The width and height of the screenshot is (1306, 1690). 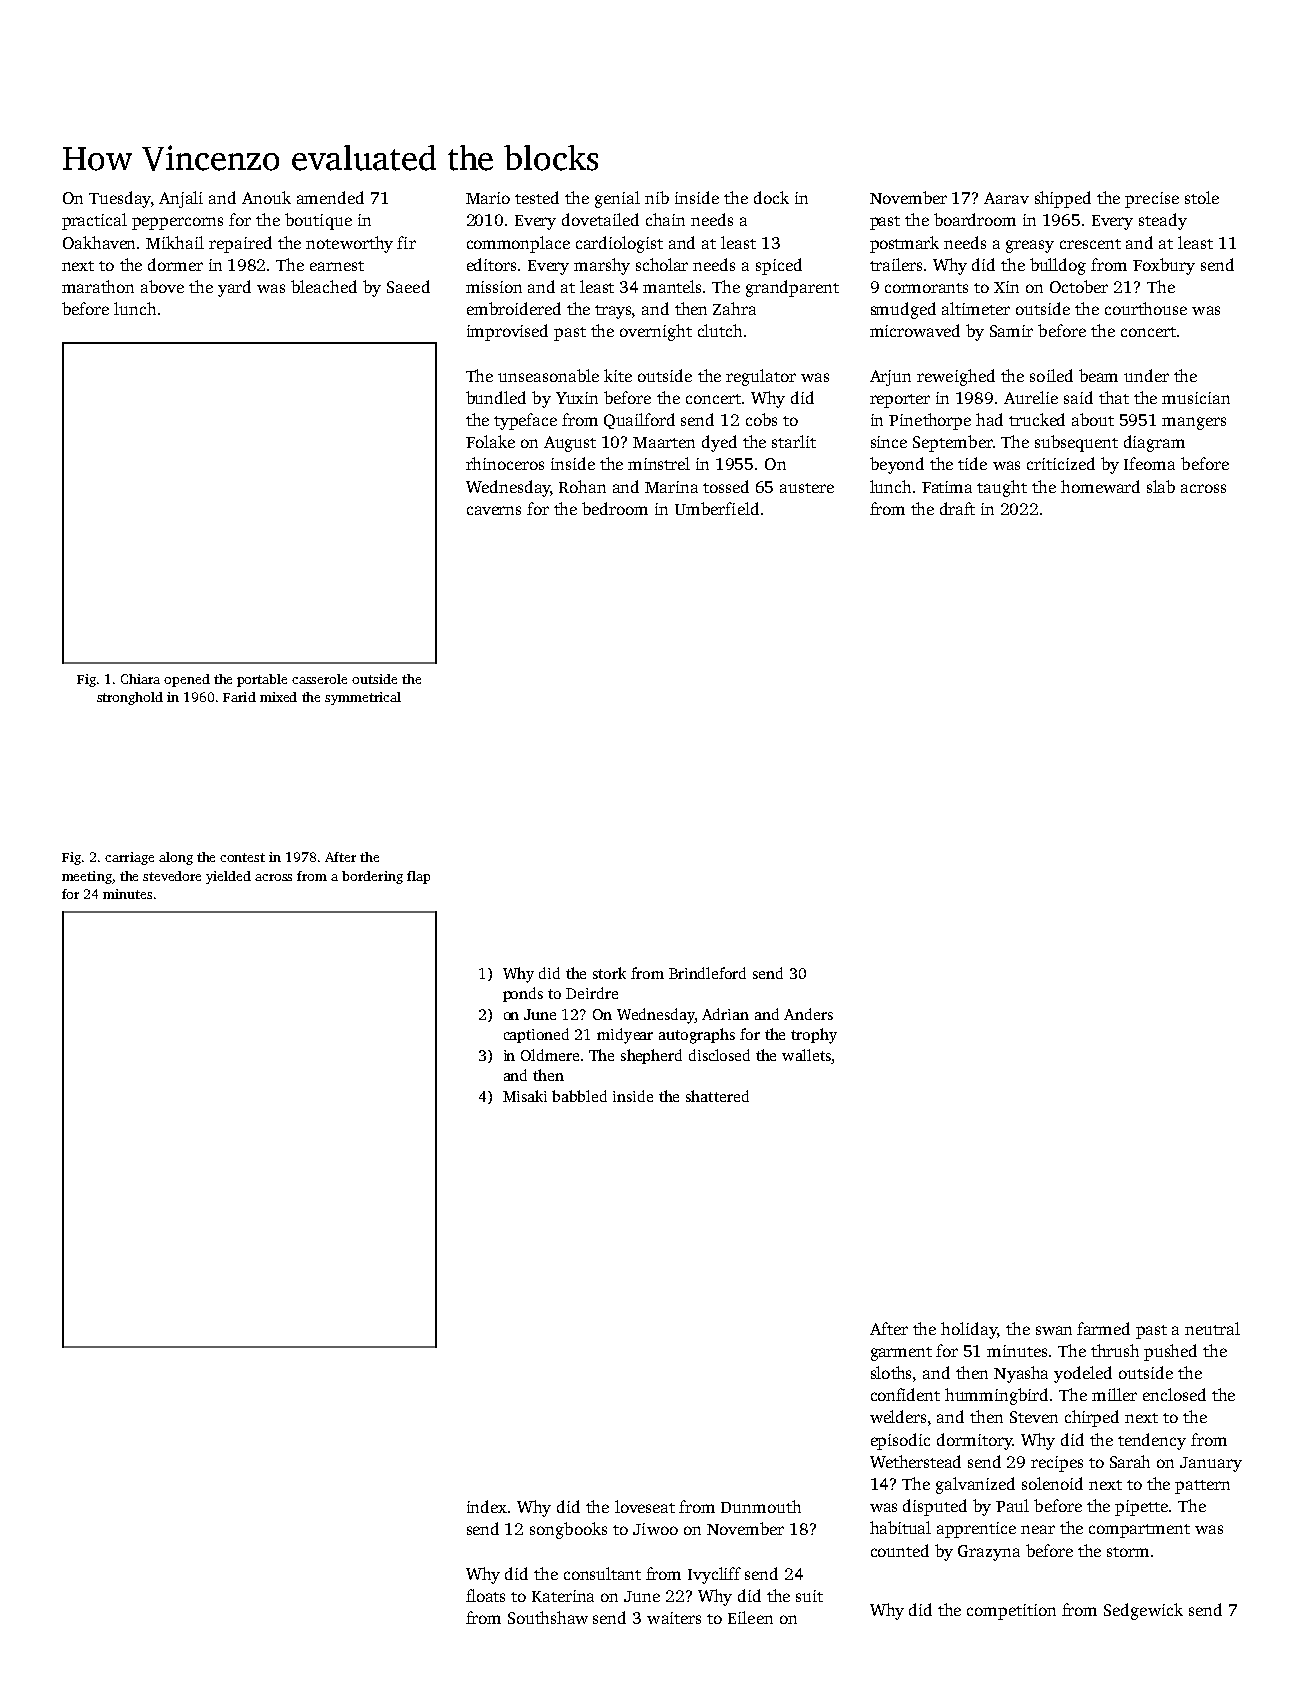 What do you see at coordinates (957, 508) in the screenshot?
I see `draft` at bounding box center [957, 508].
